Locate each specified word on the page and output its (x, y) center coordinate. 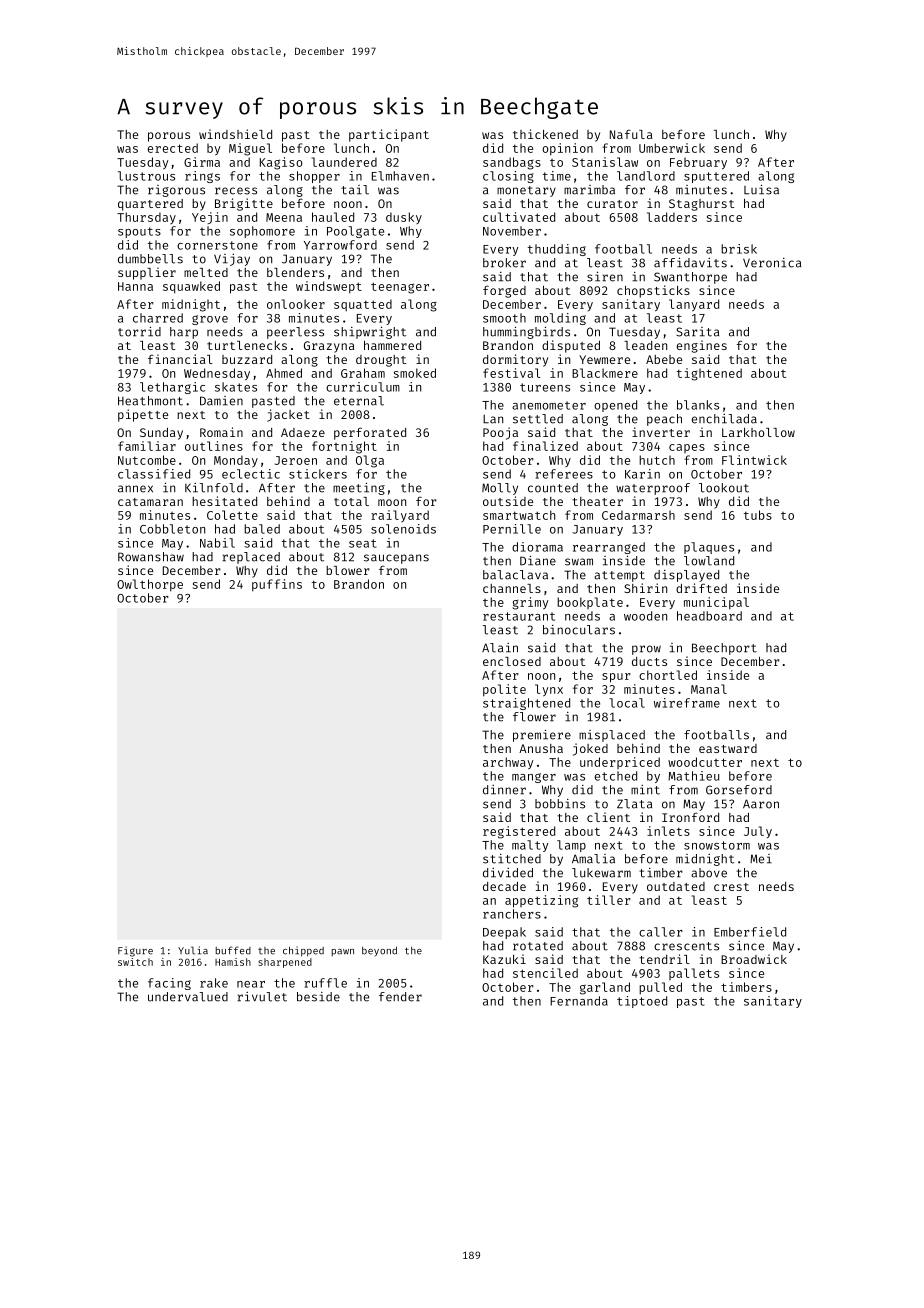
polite (504, 690)
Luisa (761, 189)
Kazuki (504, 959)
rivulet (262, 997)
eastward (728, 748)
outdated (676, 886)
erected (173, 148)
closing (508, 177)
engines (702, 346)
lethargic (172, 388)
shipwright (370, 332)
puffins (277, 585)
